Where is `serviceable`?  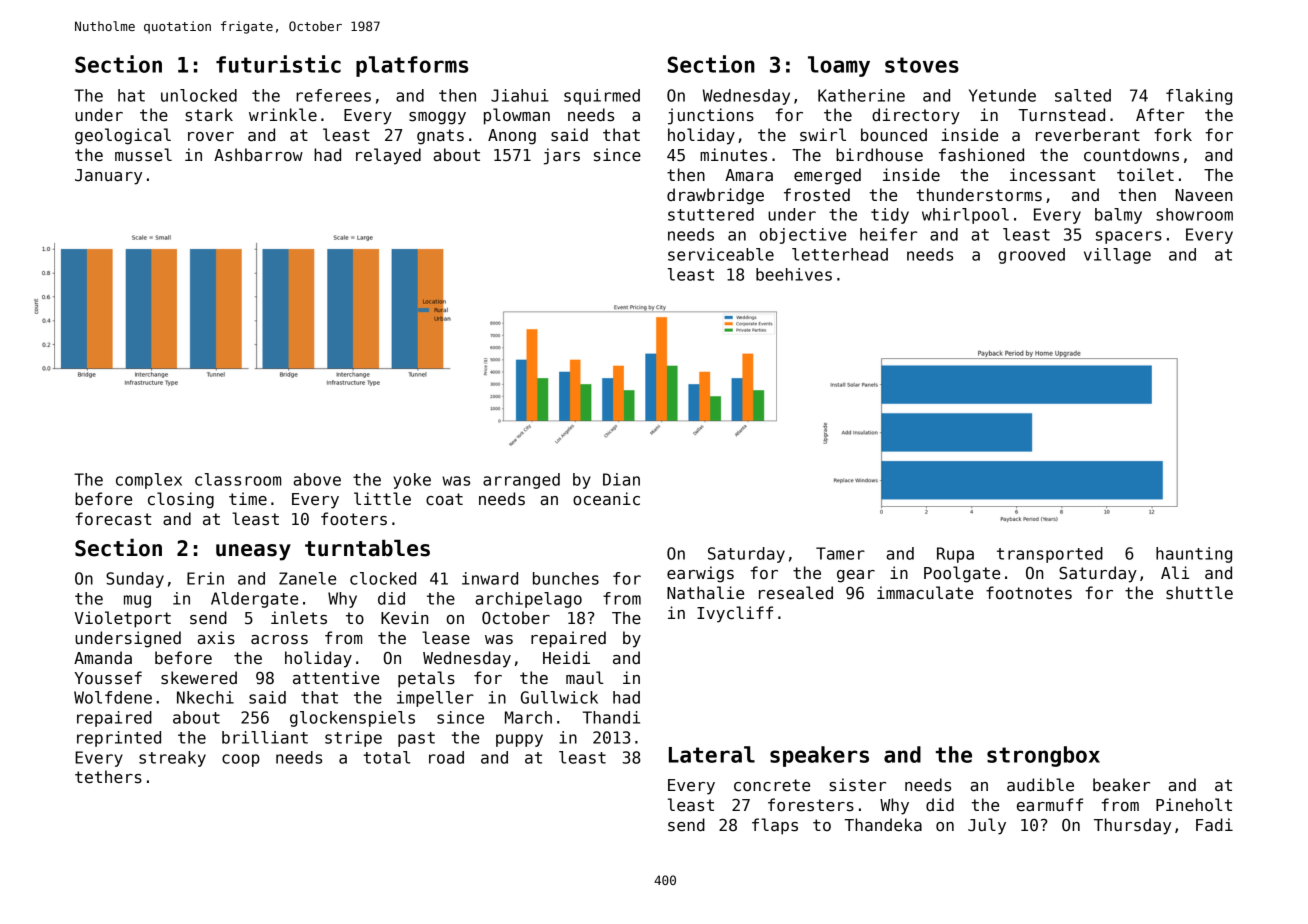 serviceable is located at coordinates (721, 254).
